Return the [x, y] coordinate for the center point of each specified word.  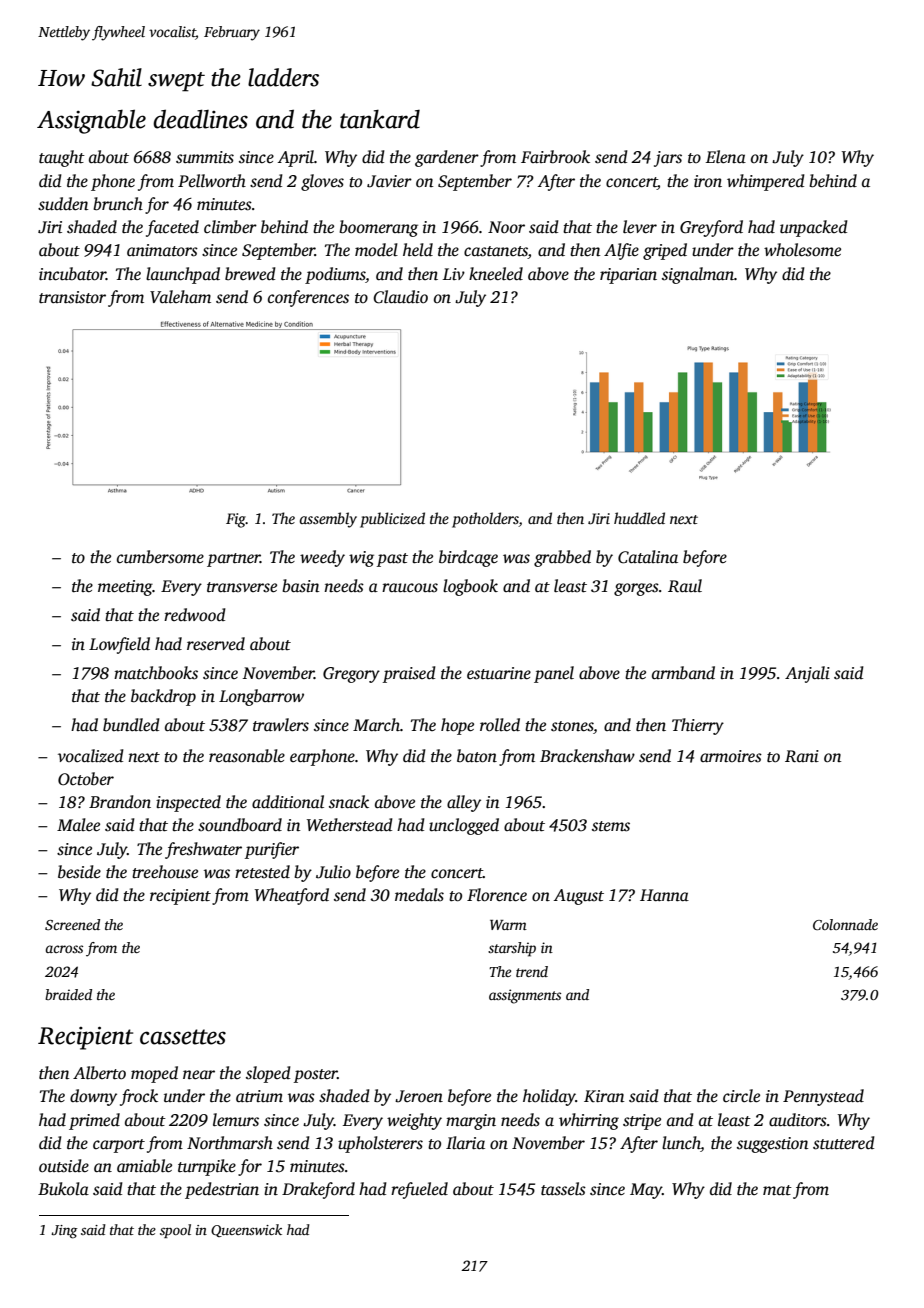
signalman [698, 275]
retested [262, 872]
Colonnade [845, 924]
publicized [392, 520]
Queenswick [246, 1230]
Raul [685, 586]
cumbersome [160, 557]
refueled [419, 1190]
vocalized [91, 756]
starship [512, 949]
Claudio [400, 297]
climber [230, 227]
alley [464, 803]
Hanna [664, 895]
